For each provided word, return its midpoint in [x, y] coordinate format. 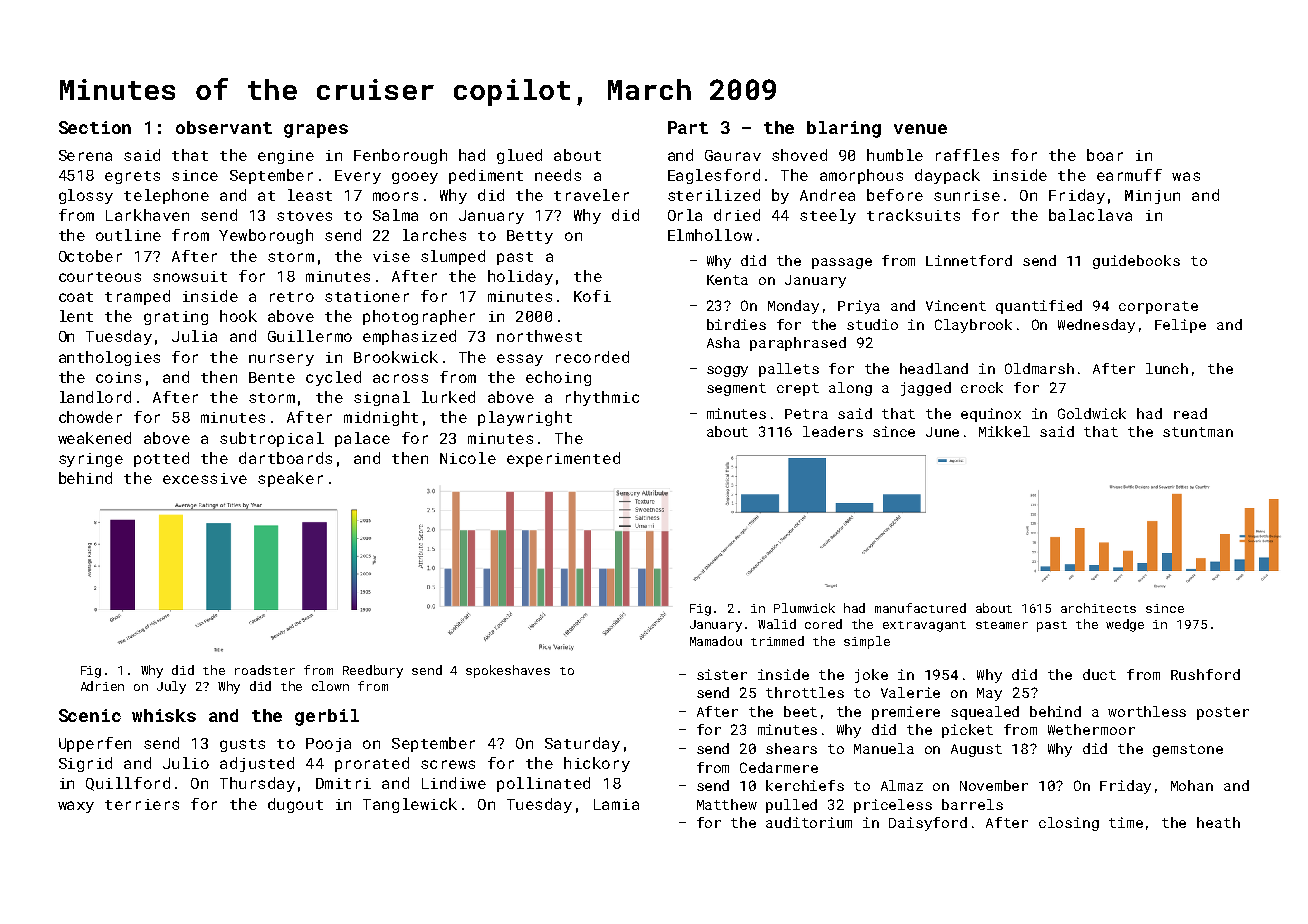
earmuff [1129, 175]
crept [798, 389]
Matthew [727, 804]
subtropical [272, 439]
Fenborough [400, 156]
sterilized [714, 195]
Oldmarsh [1039, 368]
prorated [372, 764]
